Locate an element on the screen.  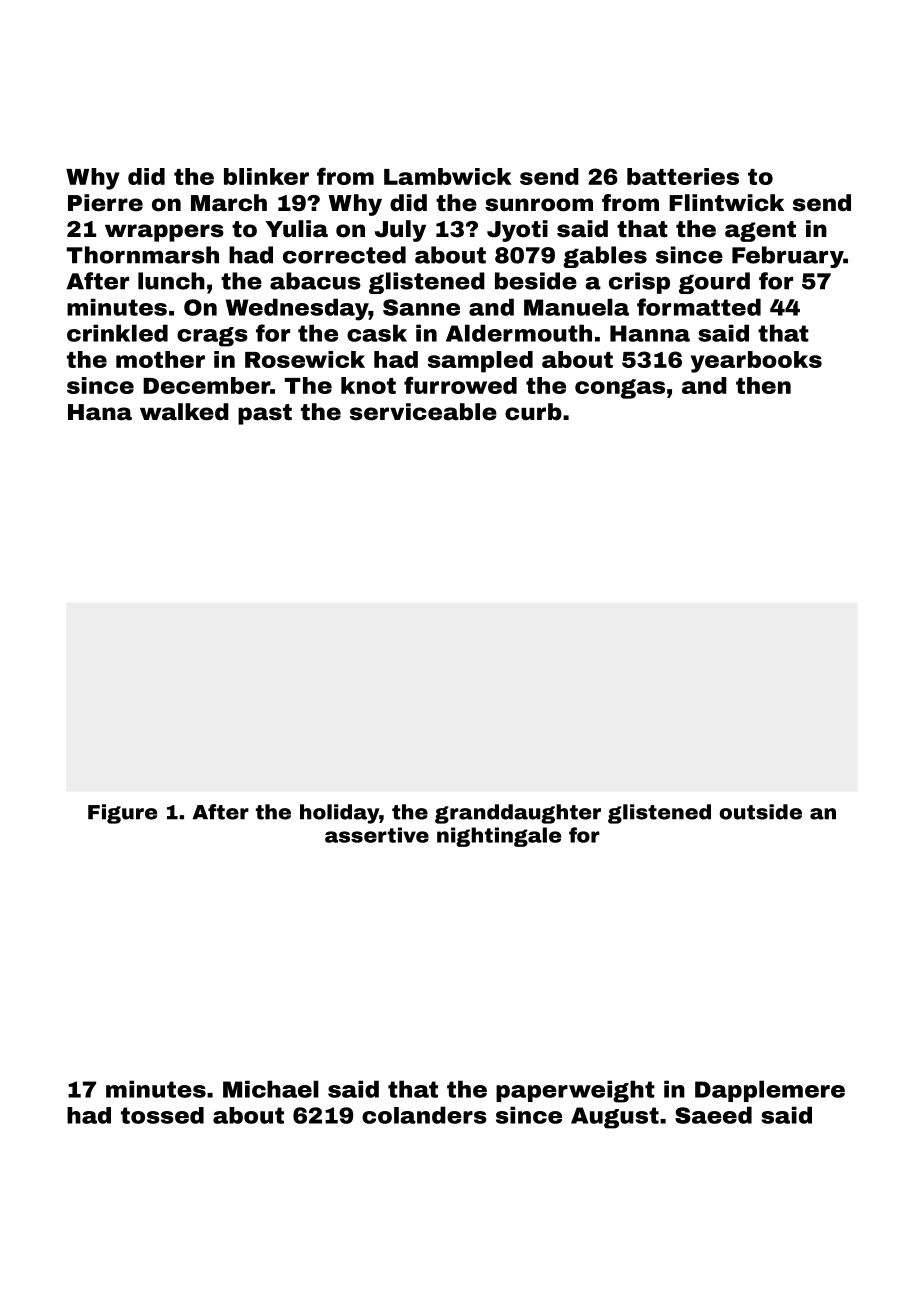
serviceable is located at coordinates (423, 412).
